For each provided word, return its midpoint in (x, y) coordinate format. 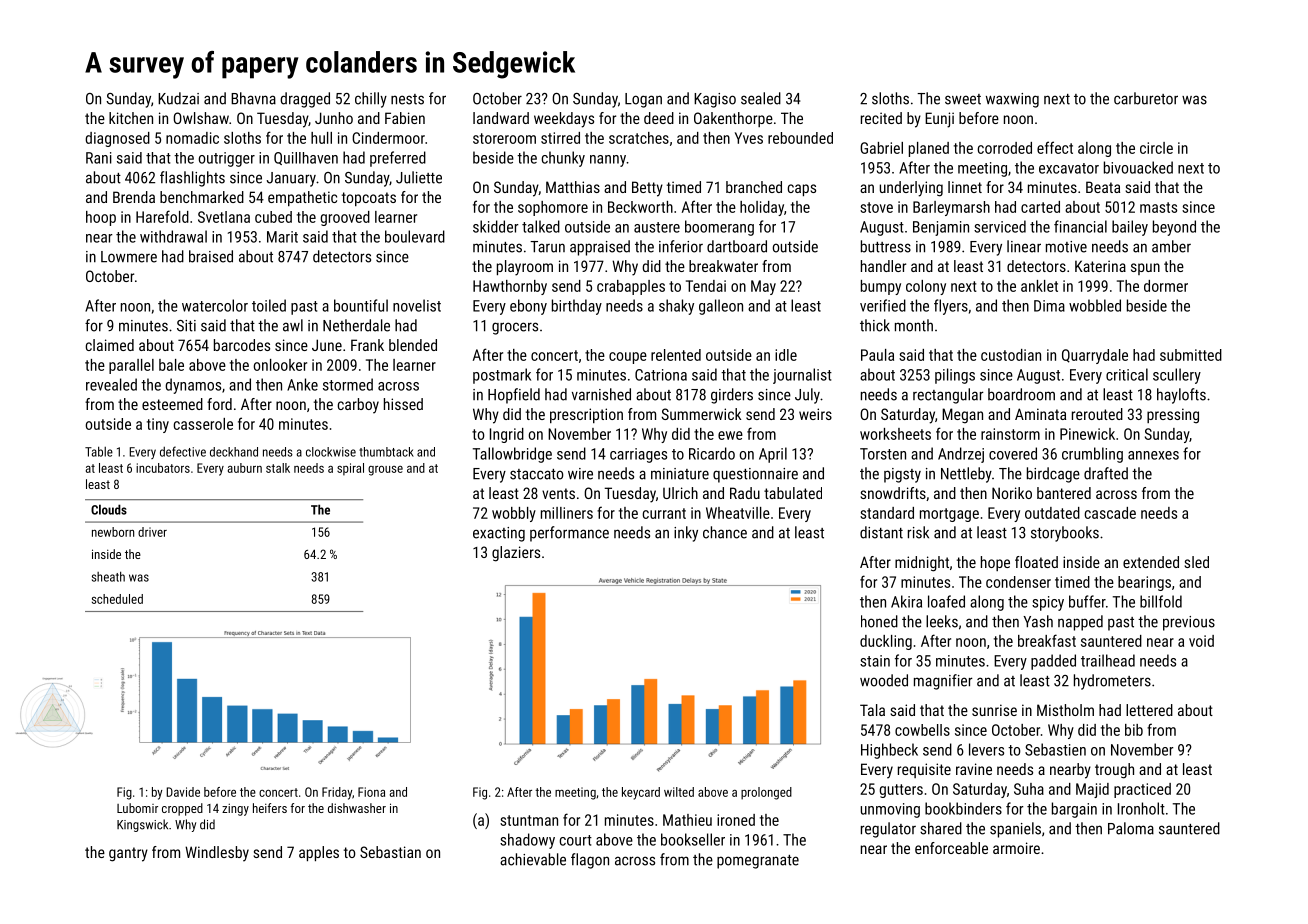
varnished (601, 394)
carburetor (1146, 98)
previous (1189, 623)
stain (875, 661)
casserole (203, 424)
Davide (183, 792)
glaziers (516, 554)
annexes (1153, 455)
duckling (886, 642)
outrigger (227, 159)
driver (152, 532)
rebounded (800, 138)
